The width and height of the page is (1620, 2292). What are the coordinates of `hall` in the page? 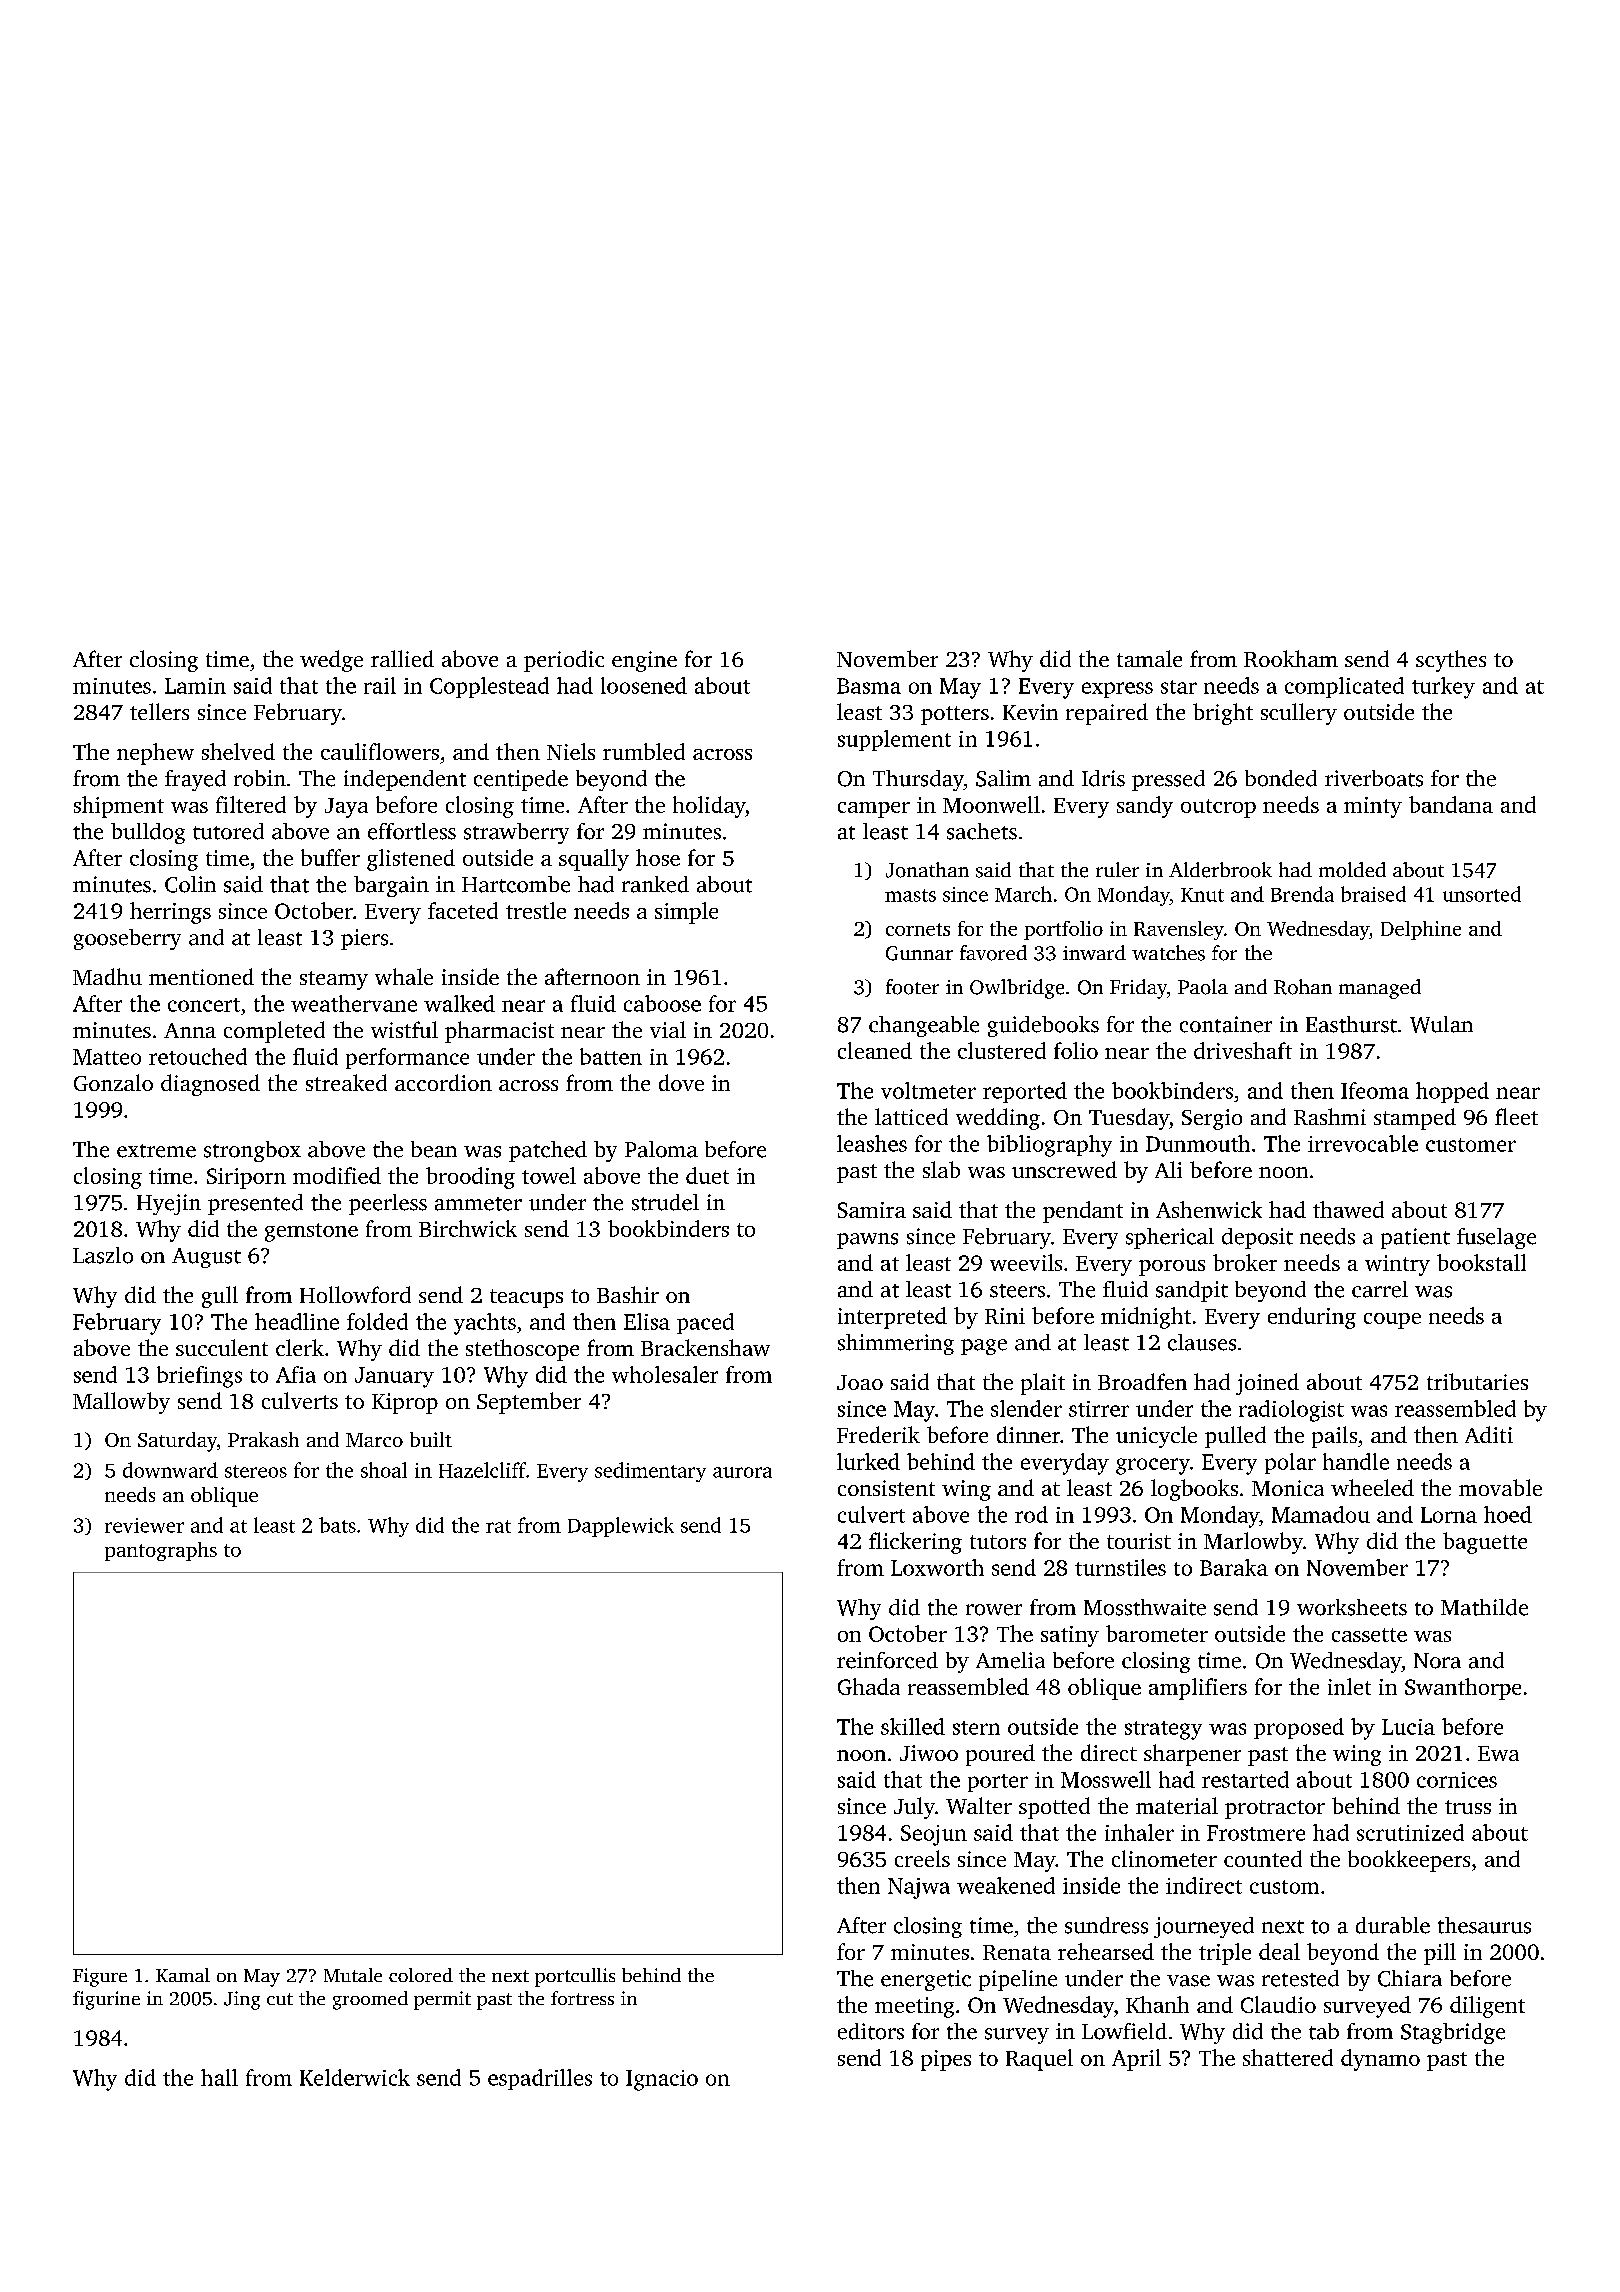 It's located at (219, 2077).
